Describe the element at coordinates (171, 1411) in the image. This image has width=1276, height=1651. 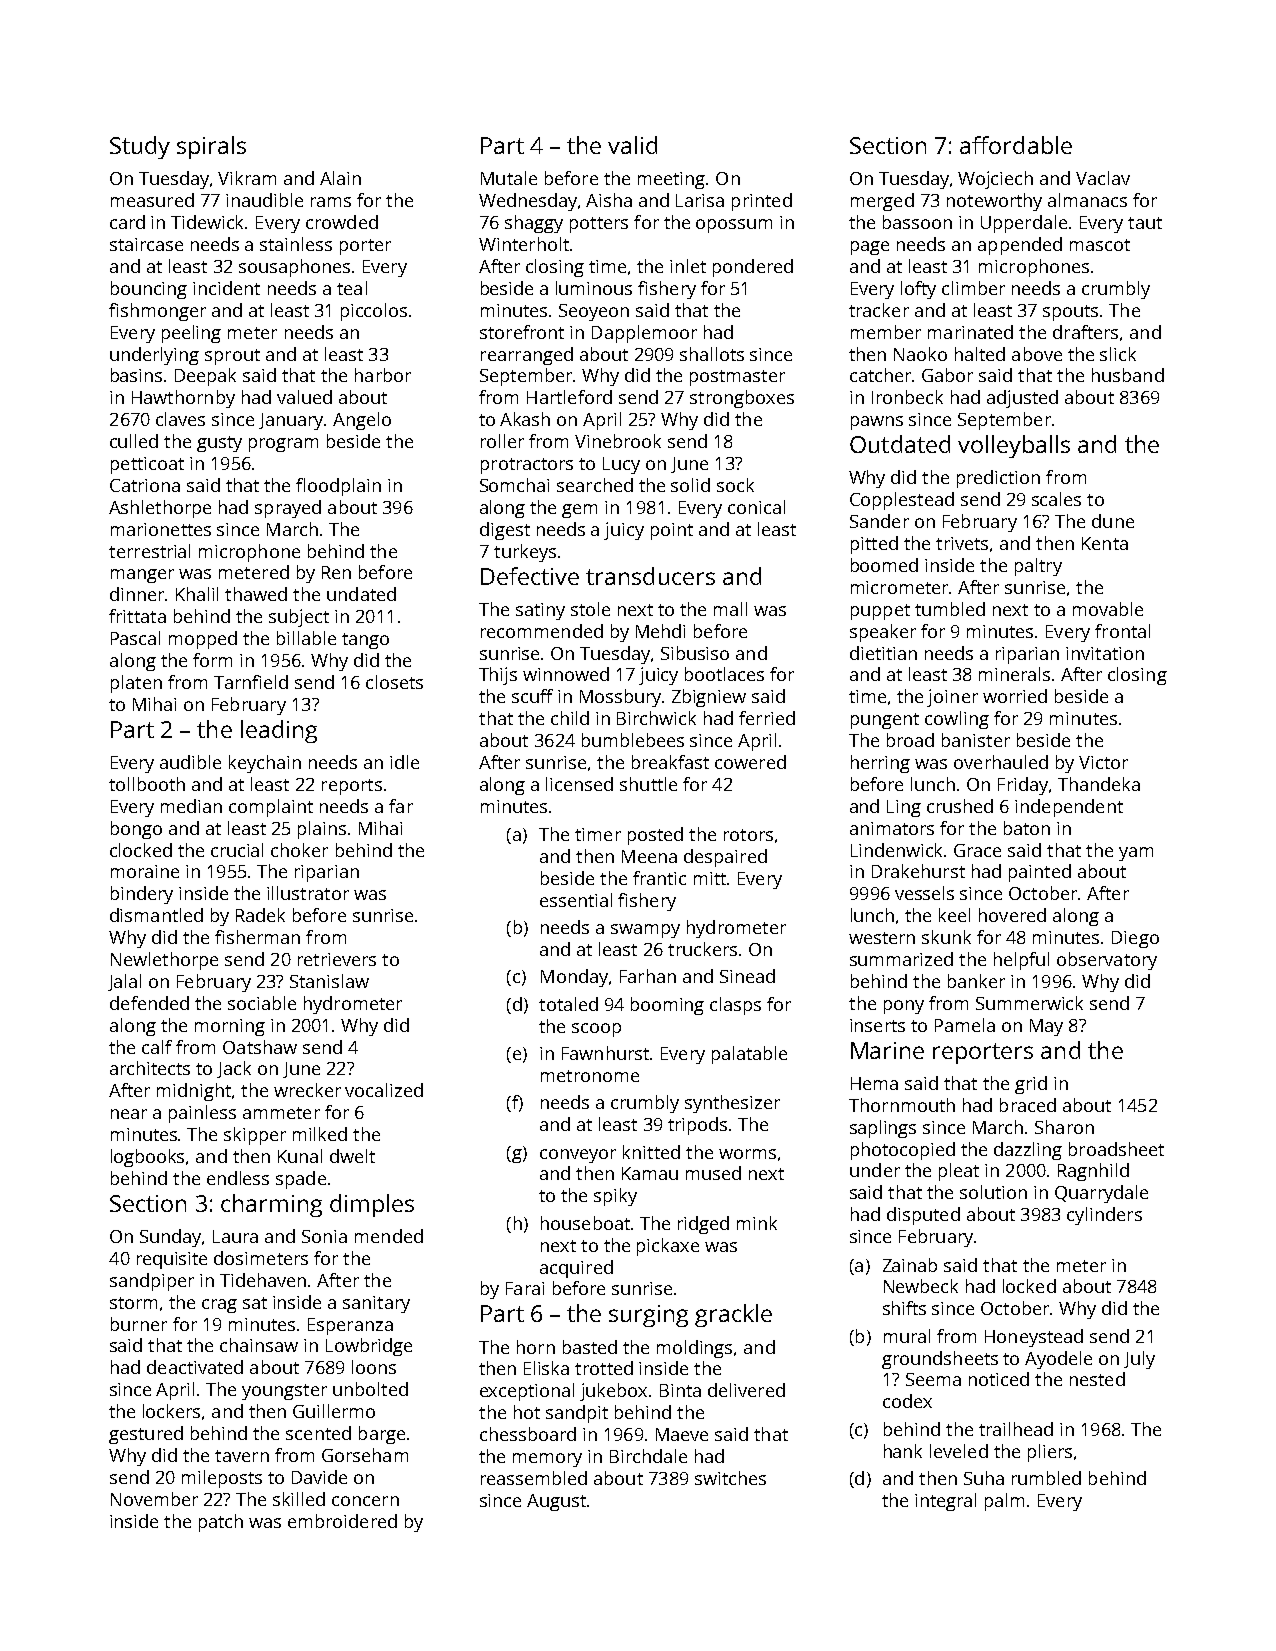
I see `lockers` at that location.
